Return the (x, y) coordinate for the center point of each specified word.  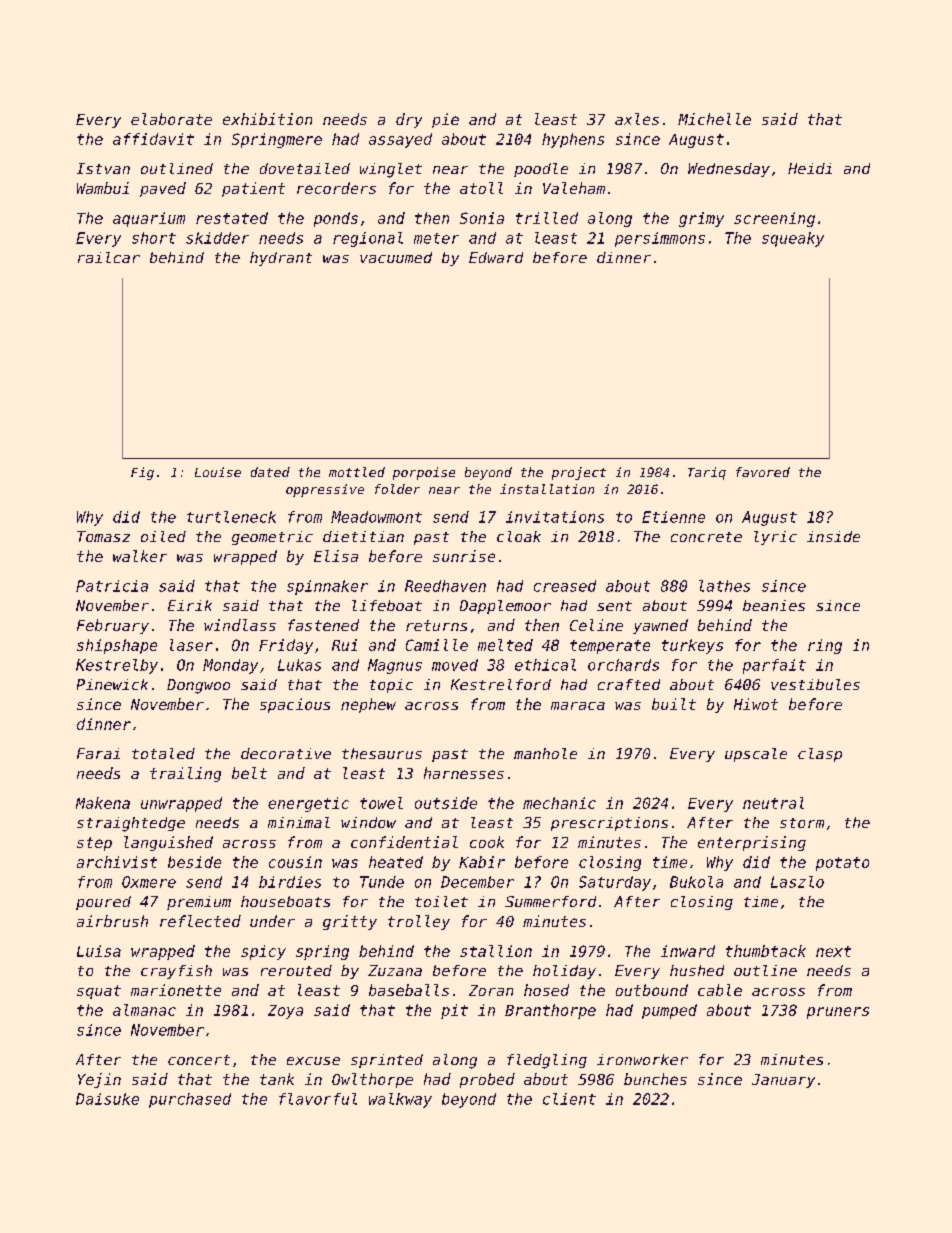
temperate (610, 647)
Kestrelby (117, 666)
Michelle (714, 119)
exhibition (267, 119)
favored (763, 472)
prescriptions (609, 824)
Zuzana (395, 970)
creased (565, 586)
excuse (313, 1061)
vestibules (815, 684)
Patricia (112, 586)
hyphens (573, 140)
